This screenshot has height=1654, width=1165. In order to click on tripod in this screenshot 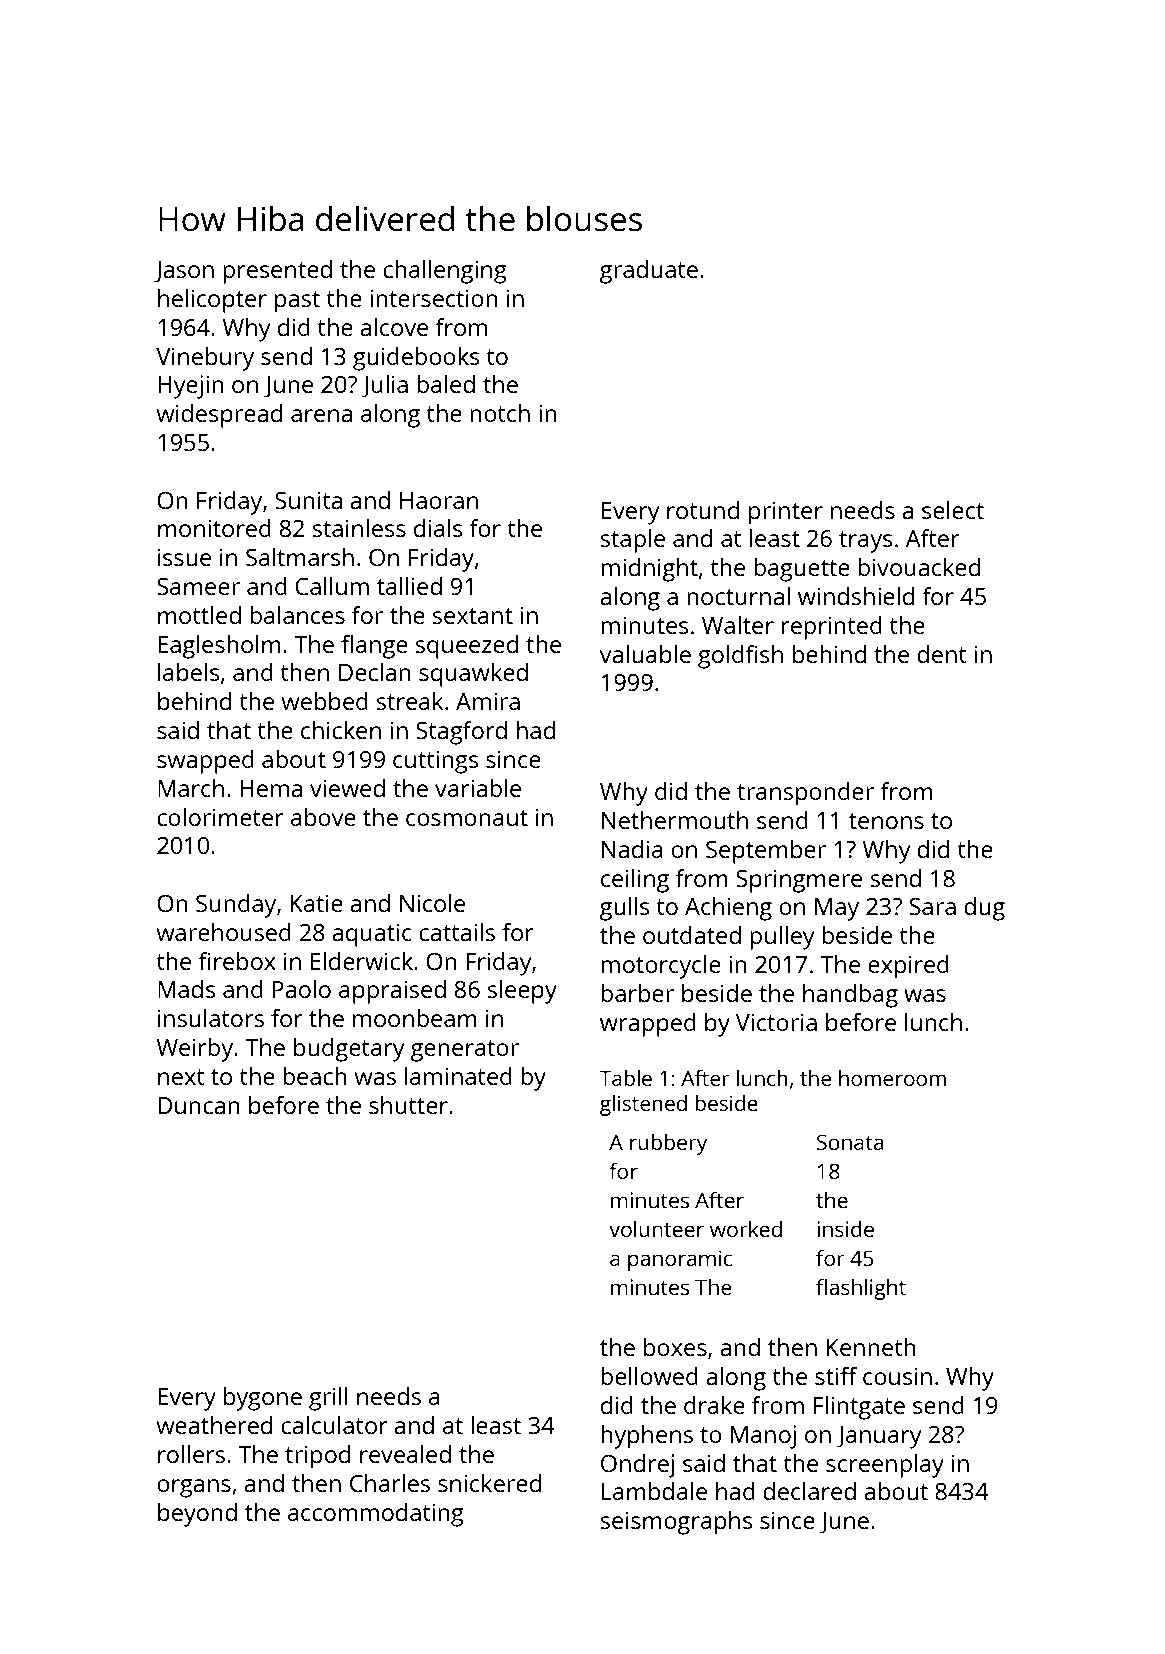, I will do `click(317, 1457)`.
